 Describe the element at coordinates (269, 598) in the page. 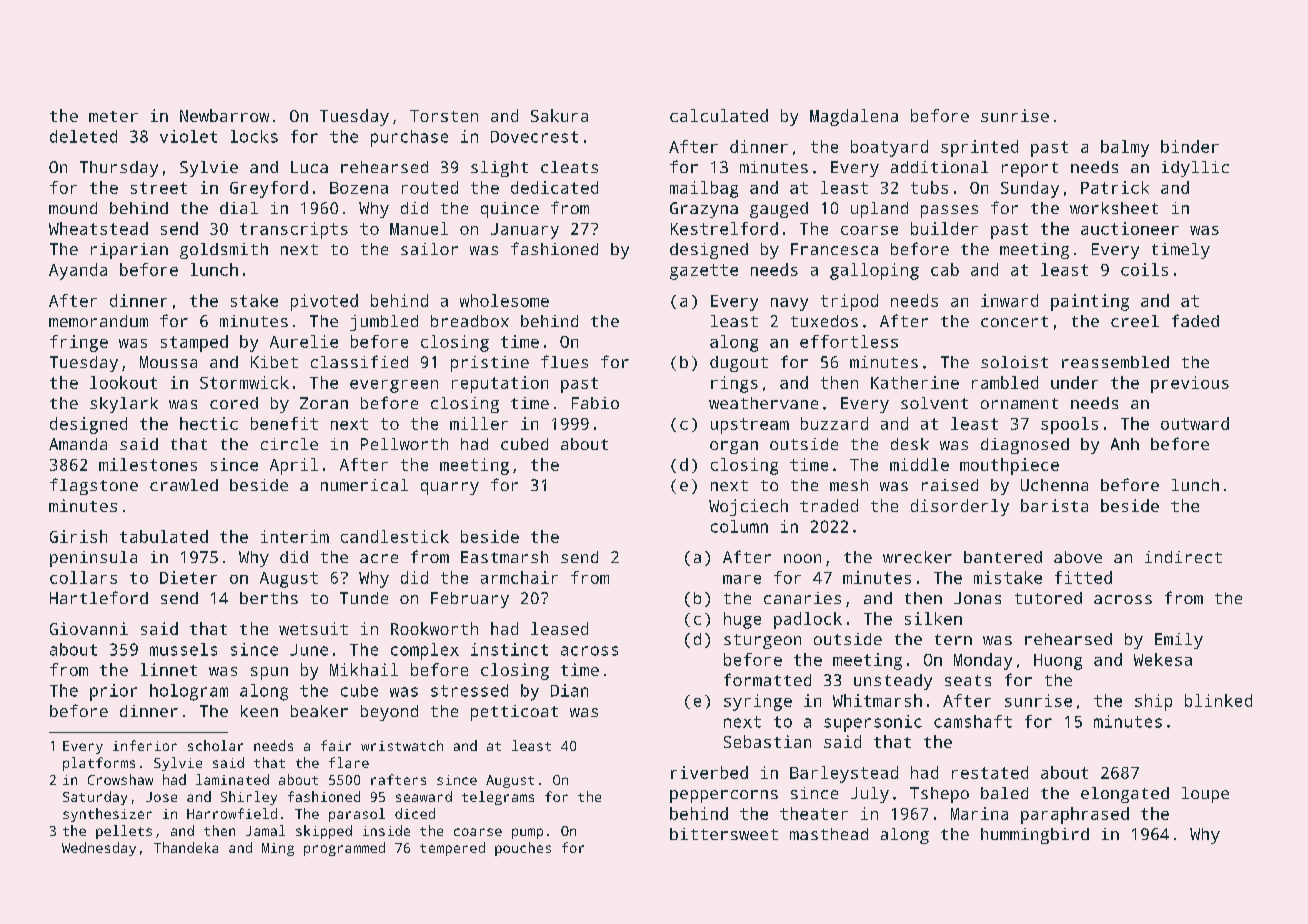

I see `berths` at that location.
